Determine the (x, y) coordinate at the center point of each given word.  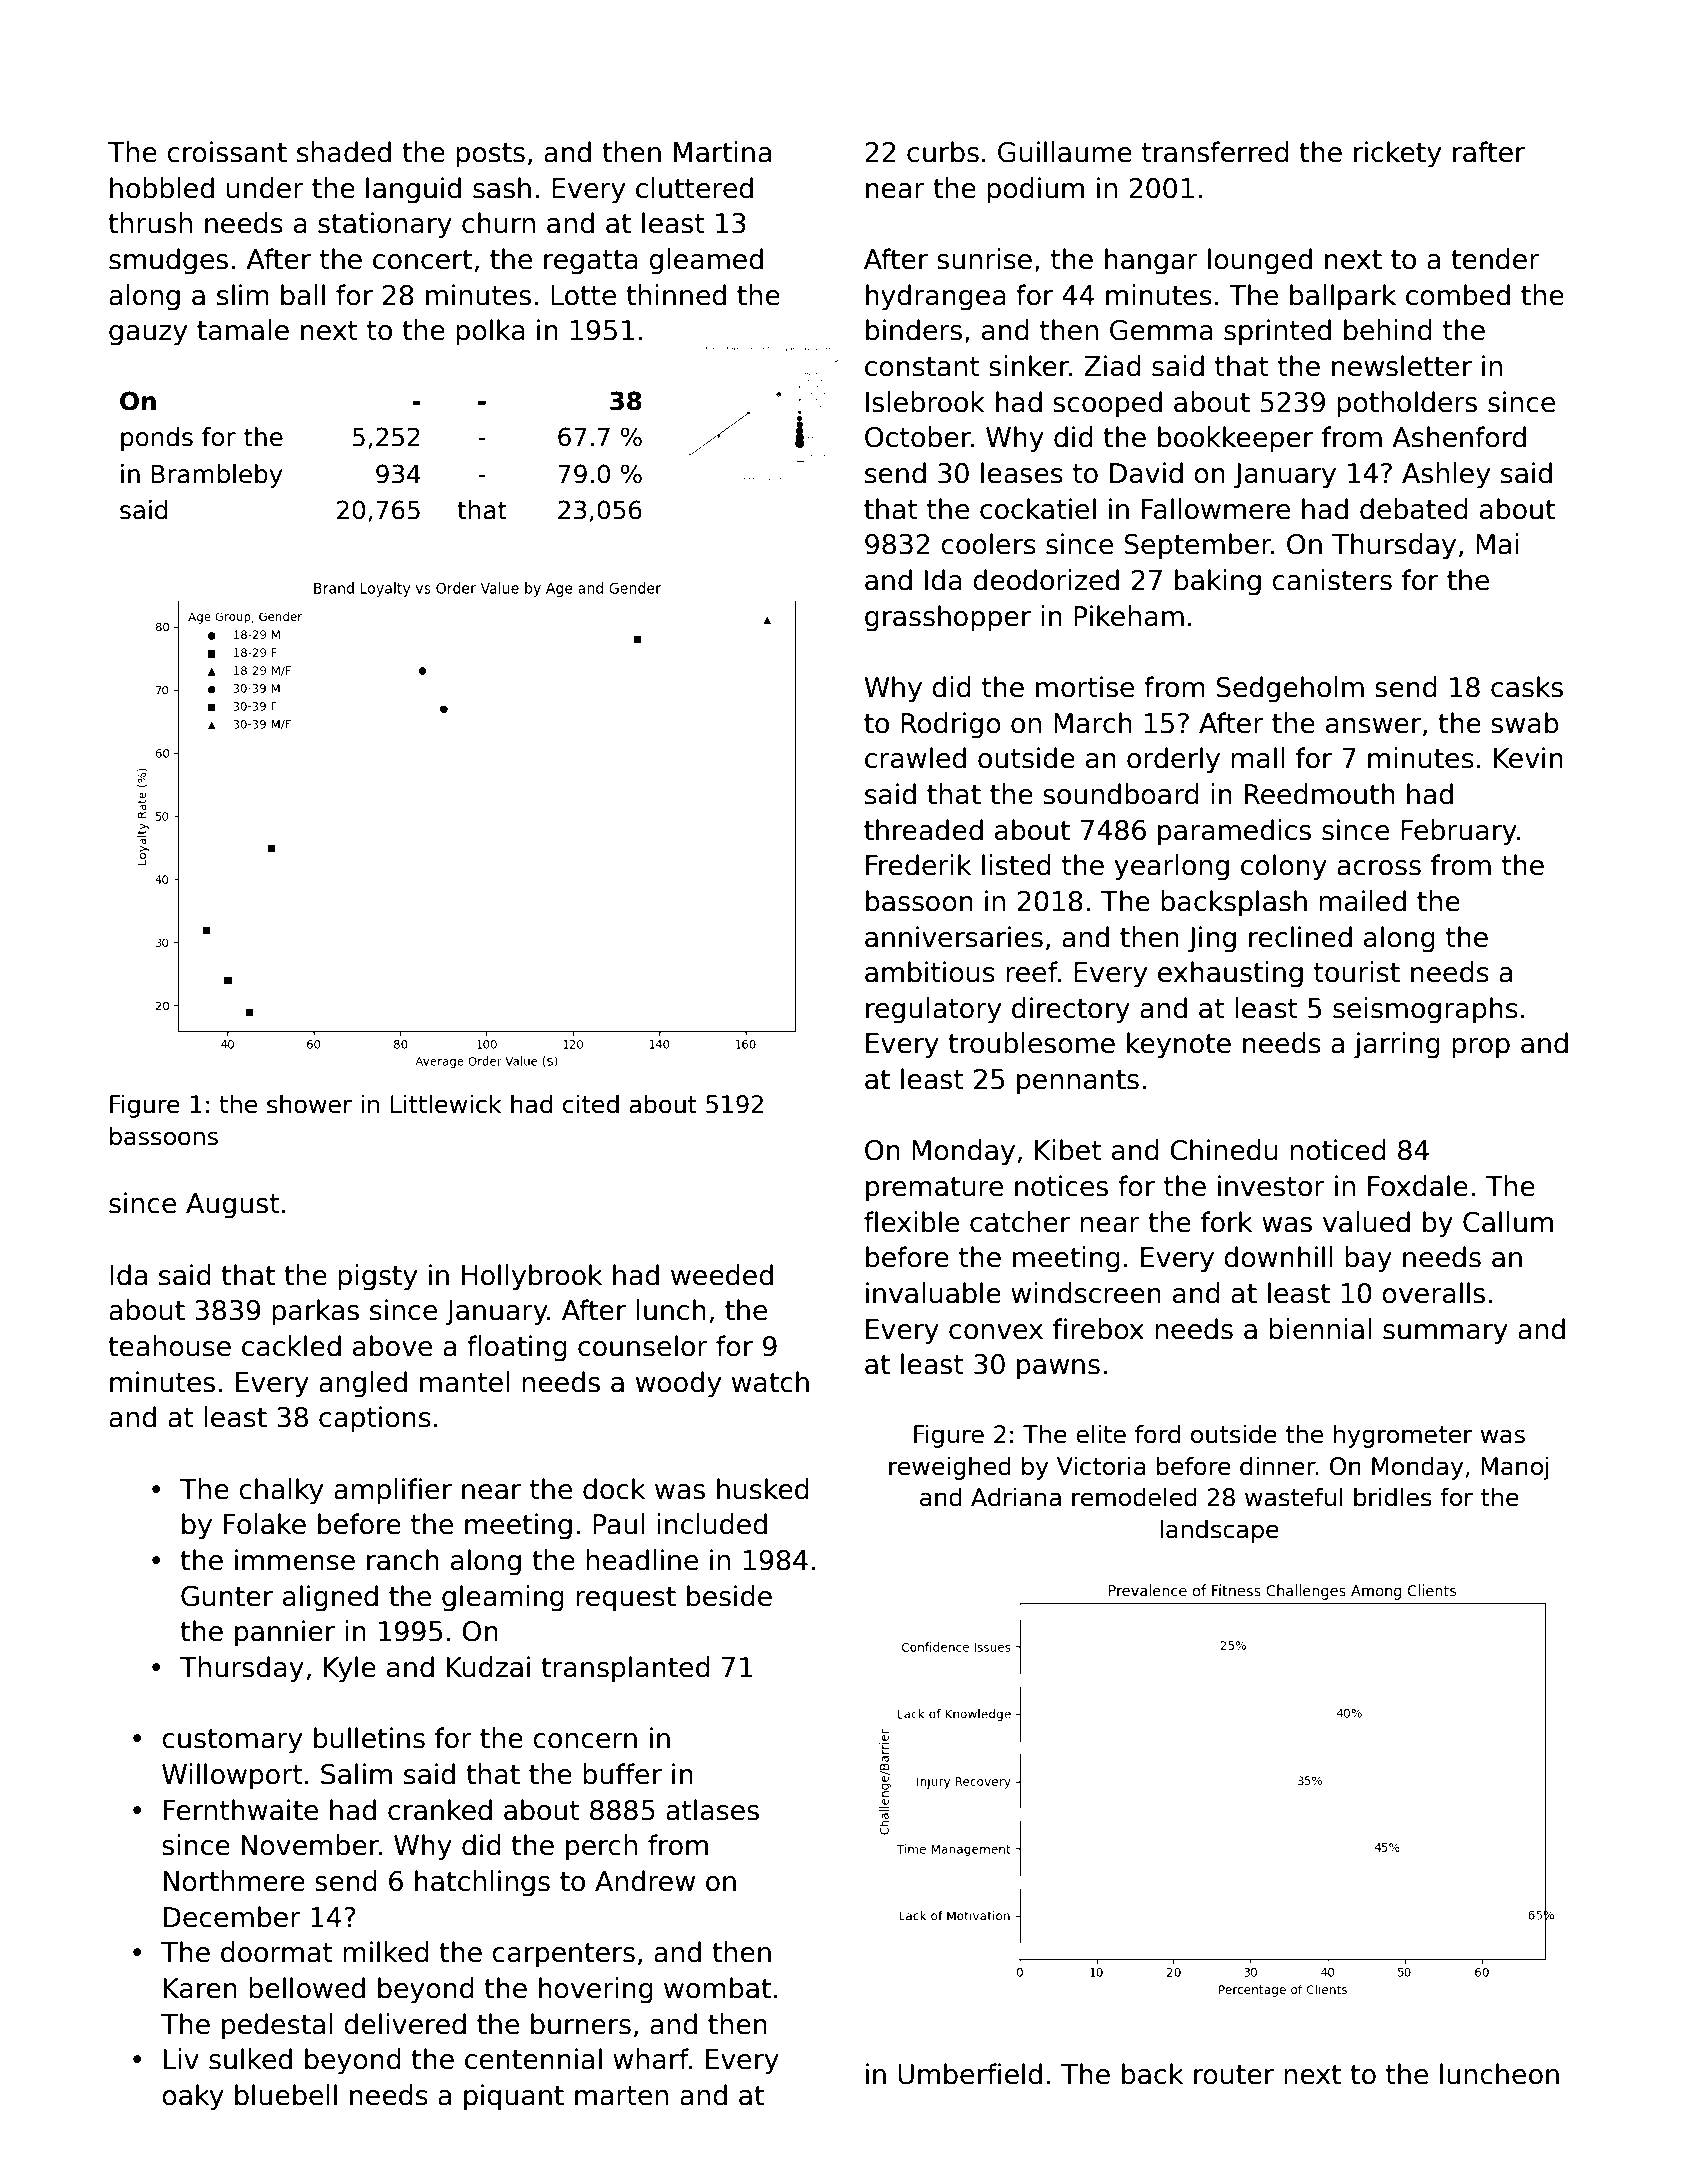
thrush (150, 223)
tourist (1357, 972)
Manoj (1515, 1468)
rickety (1397, 154)
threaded (923, 830)
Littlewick (446, 1104)
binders (914, 330)
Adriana (1016, 1497)
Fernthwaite (241, 1810)
